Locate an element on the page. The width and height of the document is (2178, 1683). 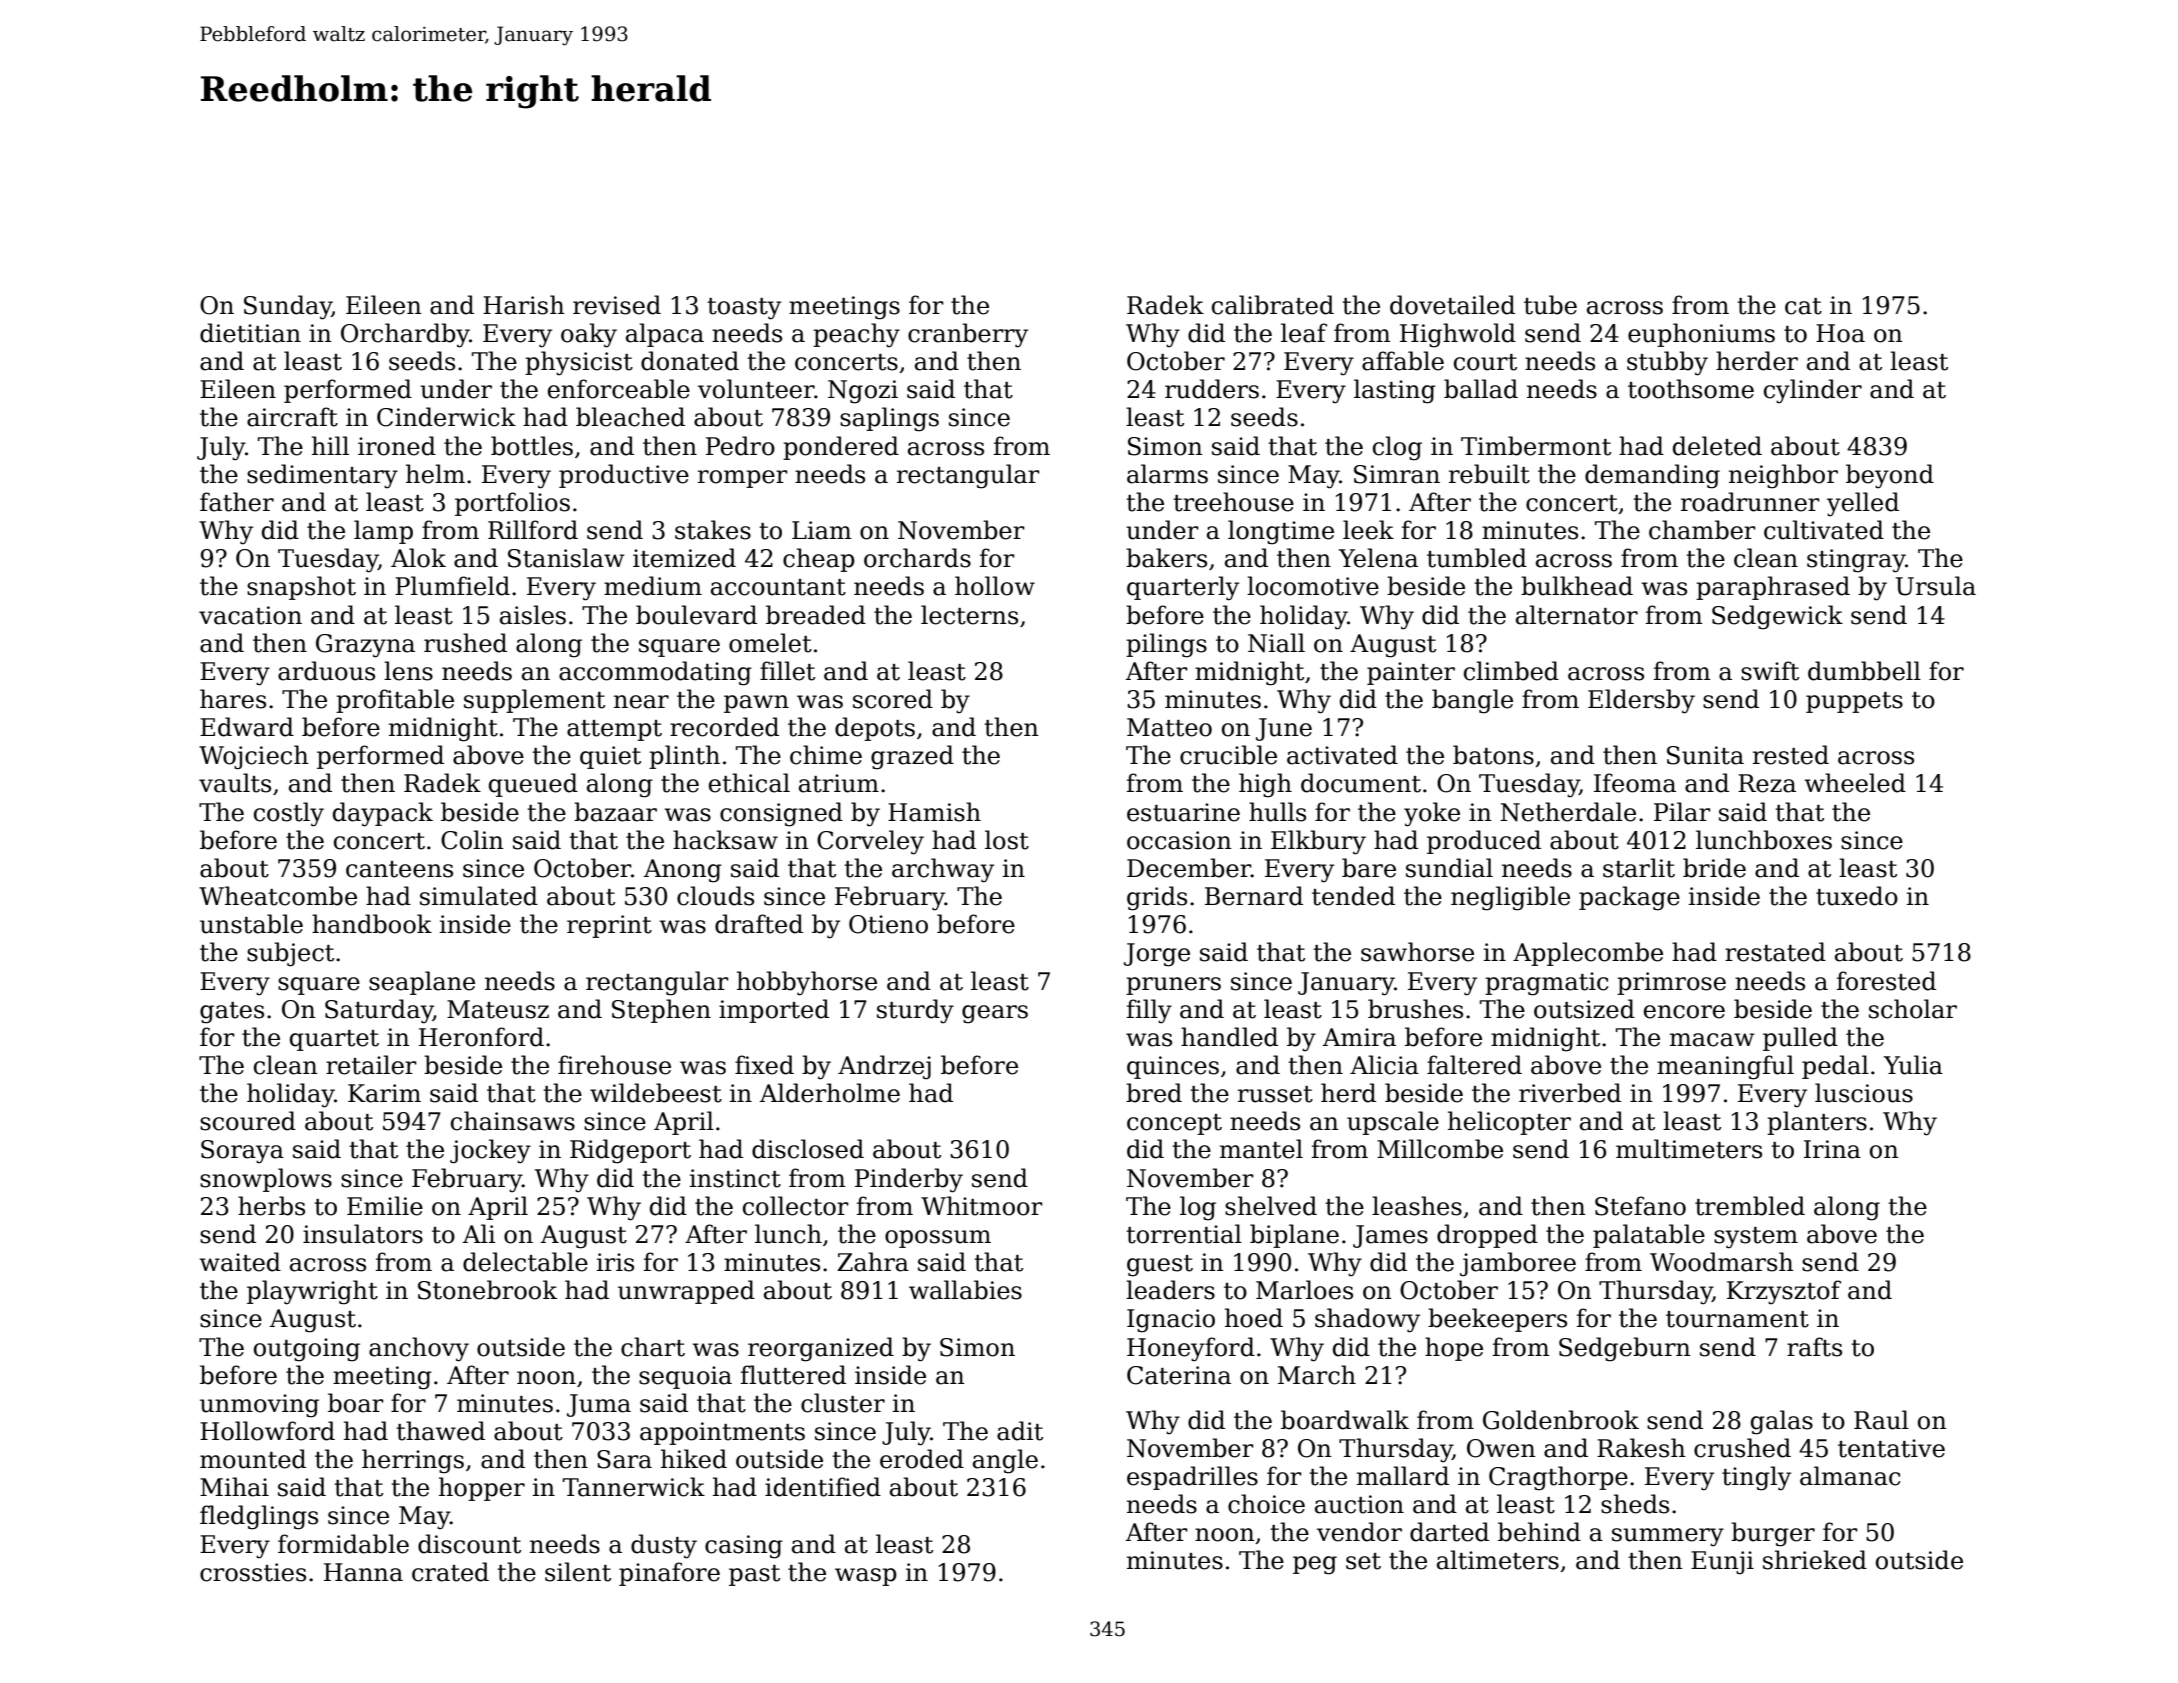
tuxedo is located at coordinates (1857, 896).
